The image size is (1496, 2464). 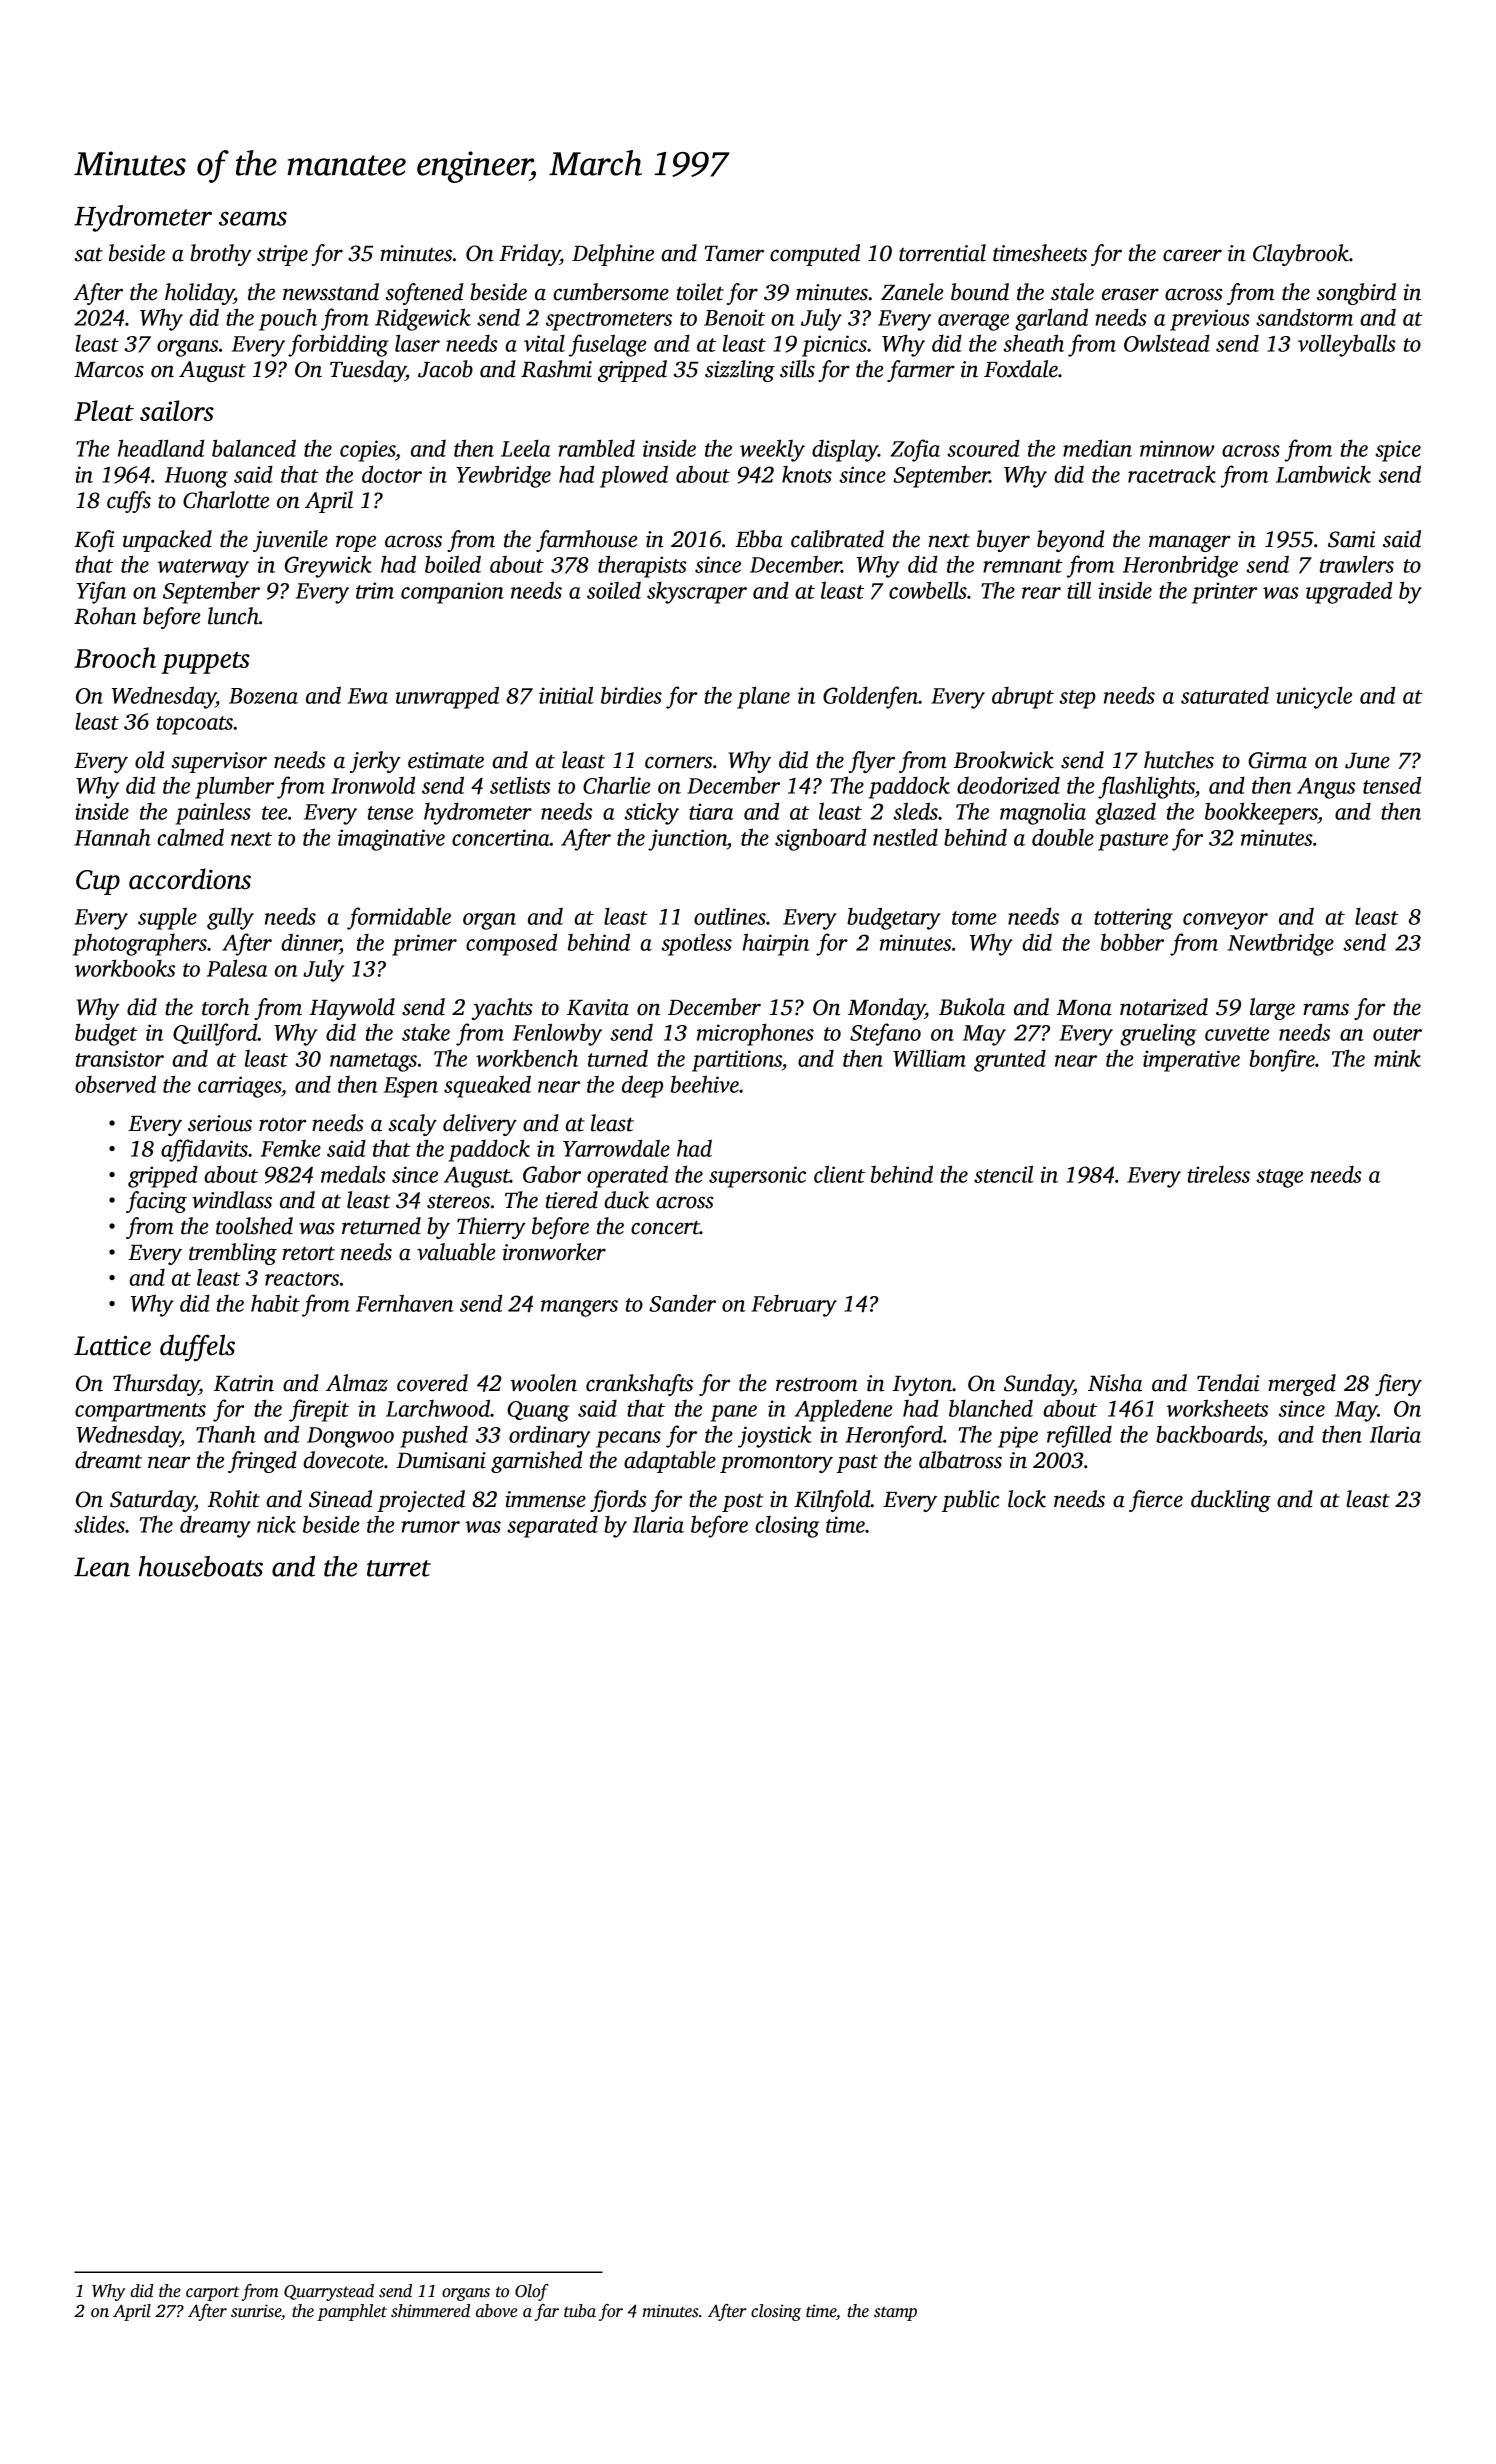 I want to click on tuba, so click(x=580, y=2311).
